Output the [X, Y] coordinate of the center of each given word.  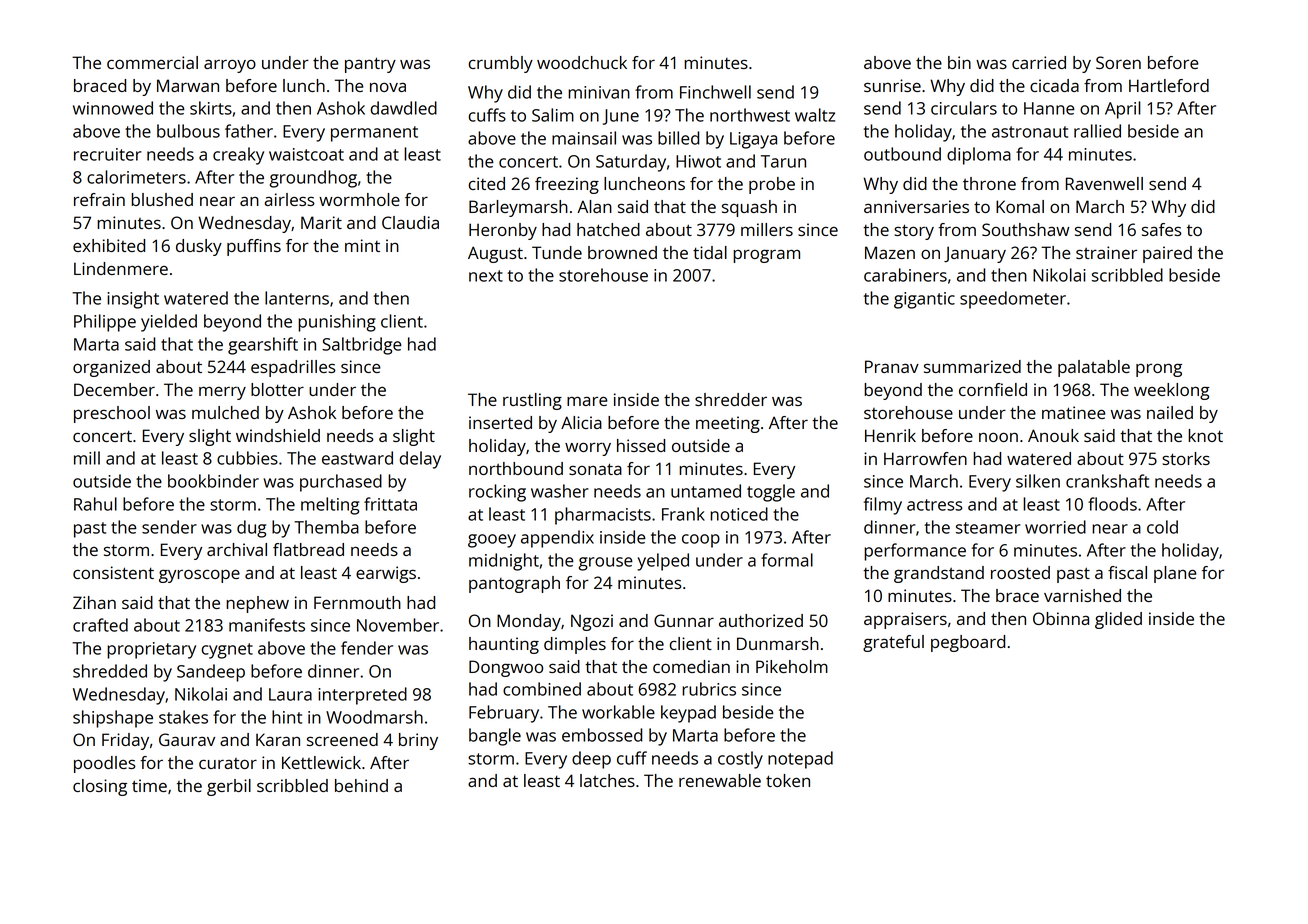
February [504, 714]
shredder [731, 399]
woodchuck [582, 62]
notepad [800, 760]
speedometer [1013, 300]
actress [934, 505]
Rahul [95, 504]
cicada [1054, 85]
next [486, 276]
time [149, 785]
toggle [771, 493]
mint [362, 245]
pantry [370, 65]
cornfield [993, 389]
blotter [277, 389]
